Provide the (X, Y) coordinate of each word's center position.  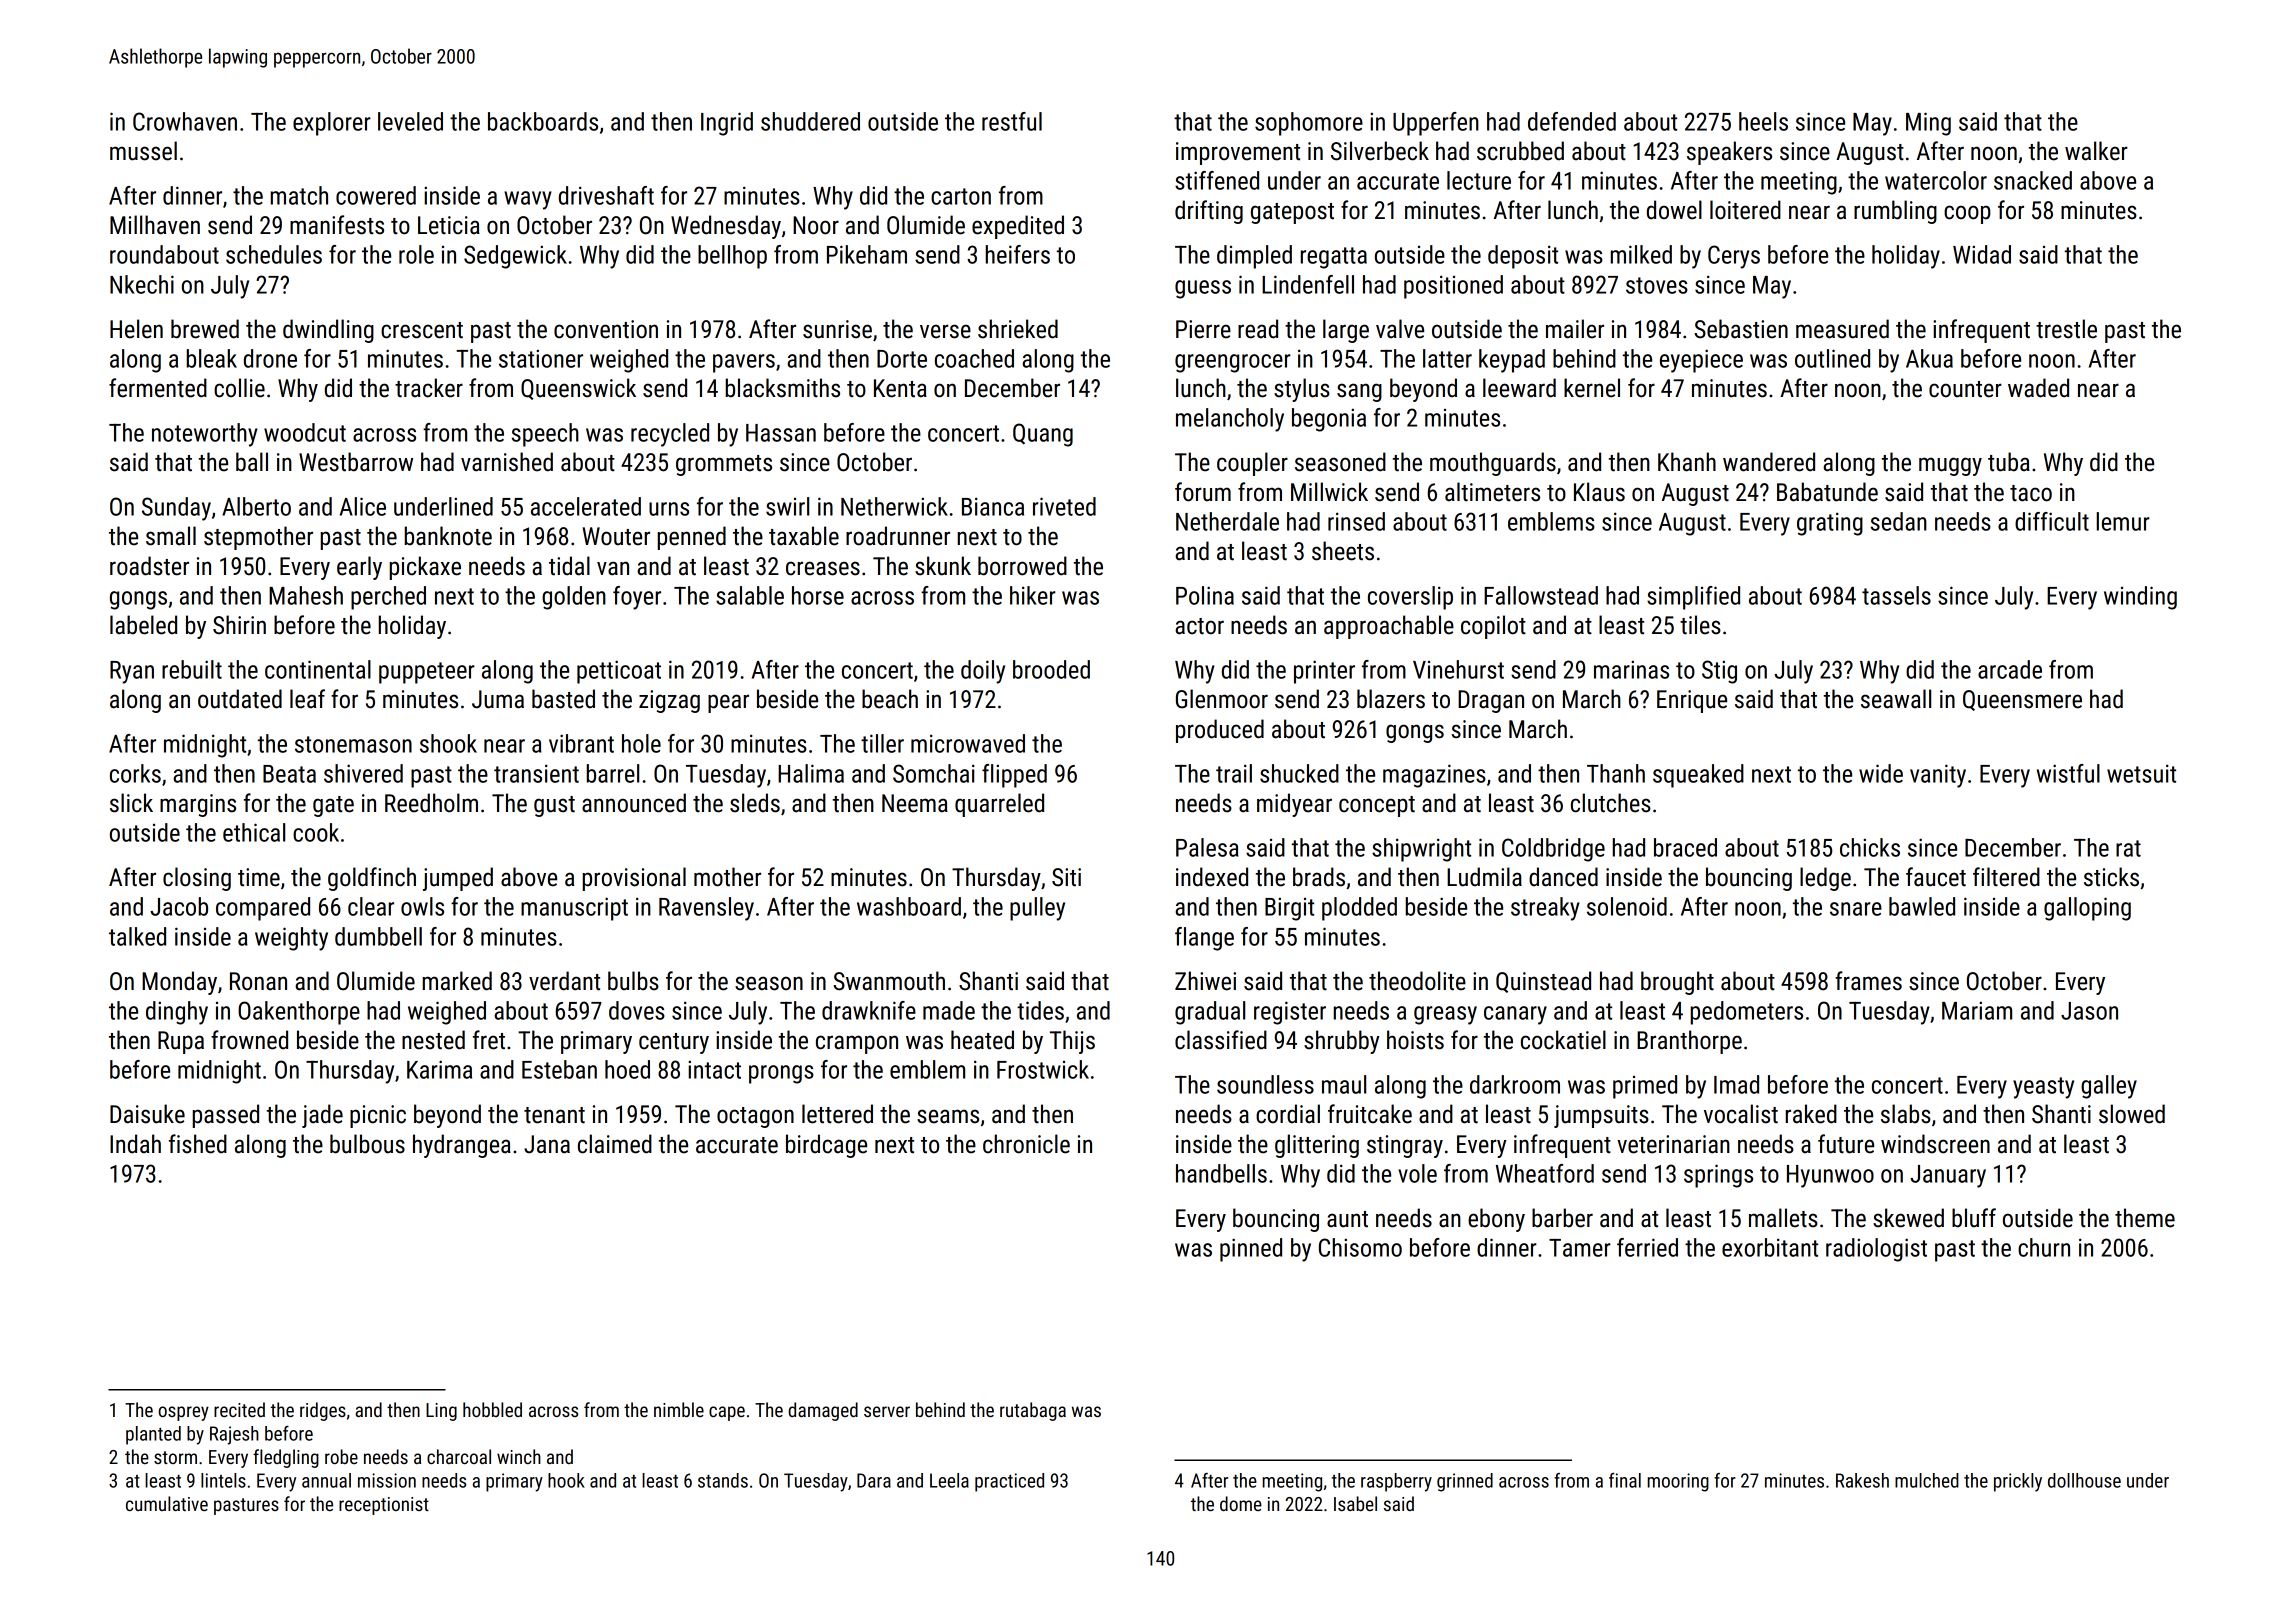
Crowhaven (185, 121)
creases (823, 568)
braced (1685, 847)
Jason (2089, 1011)
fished (198, 1144)
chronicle (1026, 1144)
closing (197, 879)
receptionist (384, 1506)
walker (2096, 151)
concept (1377, 806)
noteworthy (205, 435)
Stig (1719, 672)
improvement (1238, 153)
